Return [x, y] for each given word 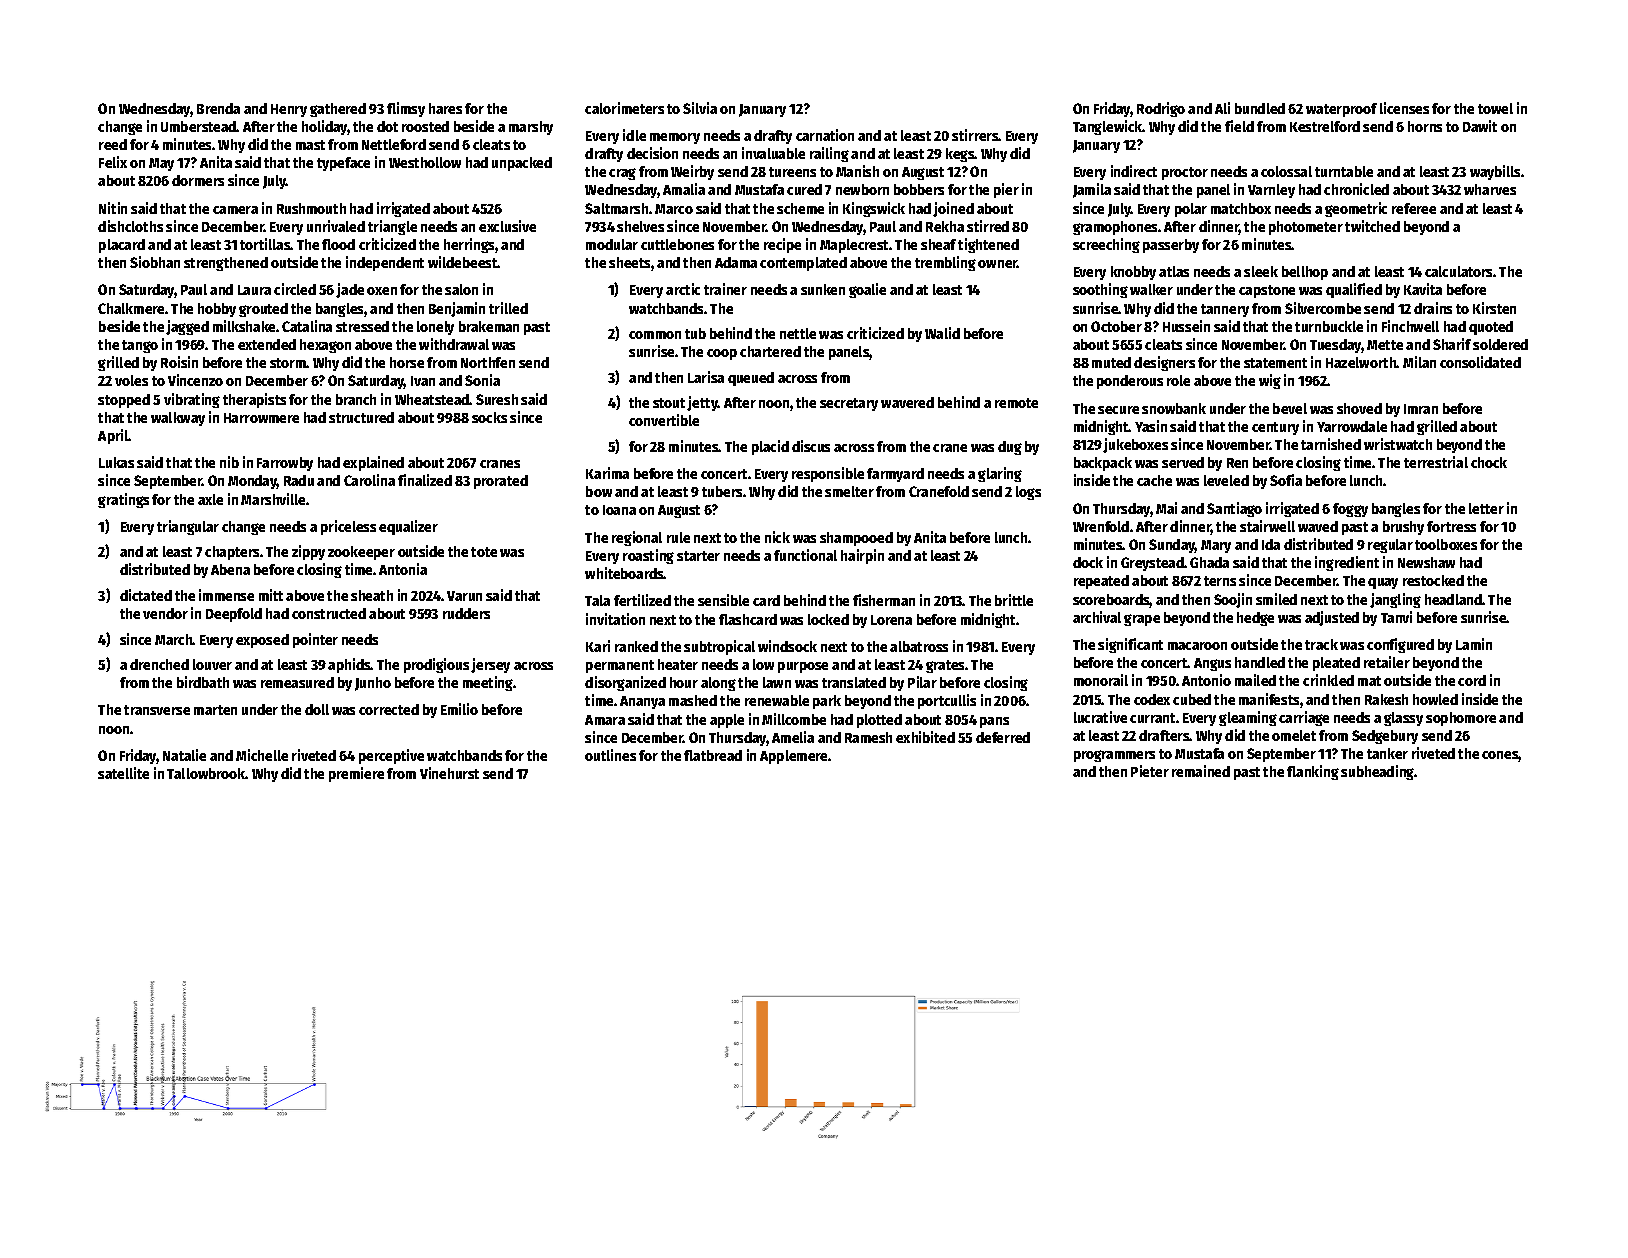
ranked [636, 646]
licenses [1404, 108]
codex [1152, 699]
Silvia [700, 108]
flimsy [406, 109]
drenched [159, 664]
